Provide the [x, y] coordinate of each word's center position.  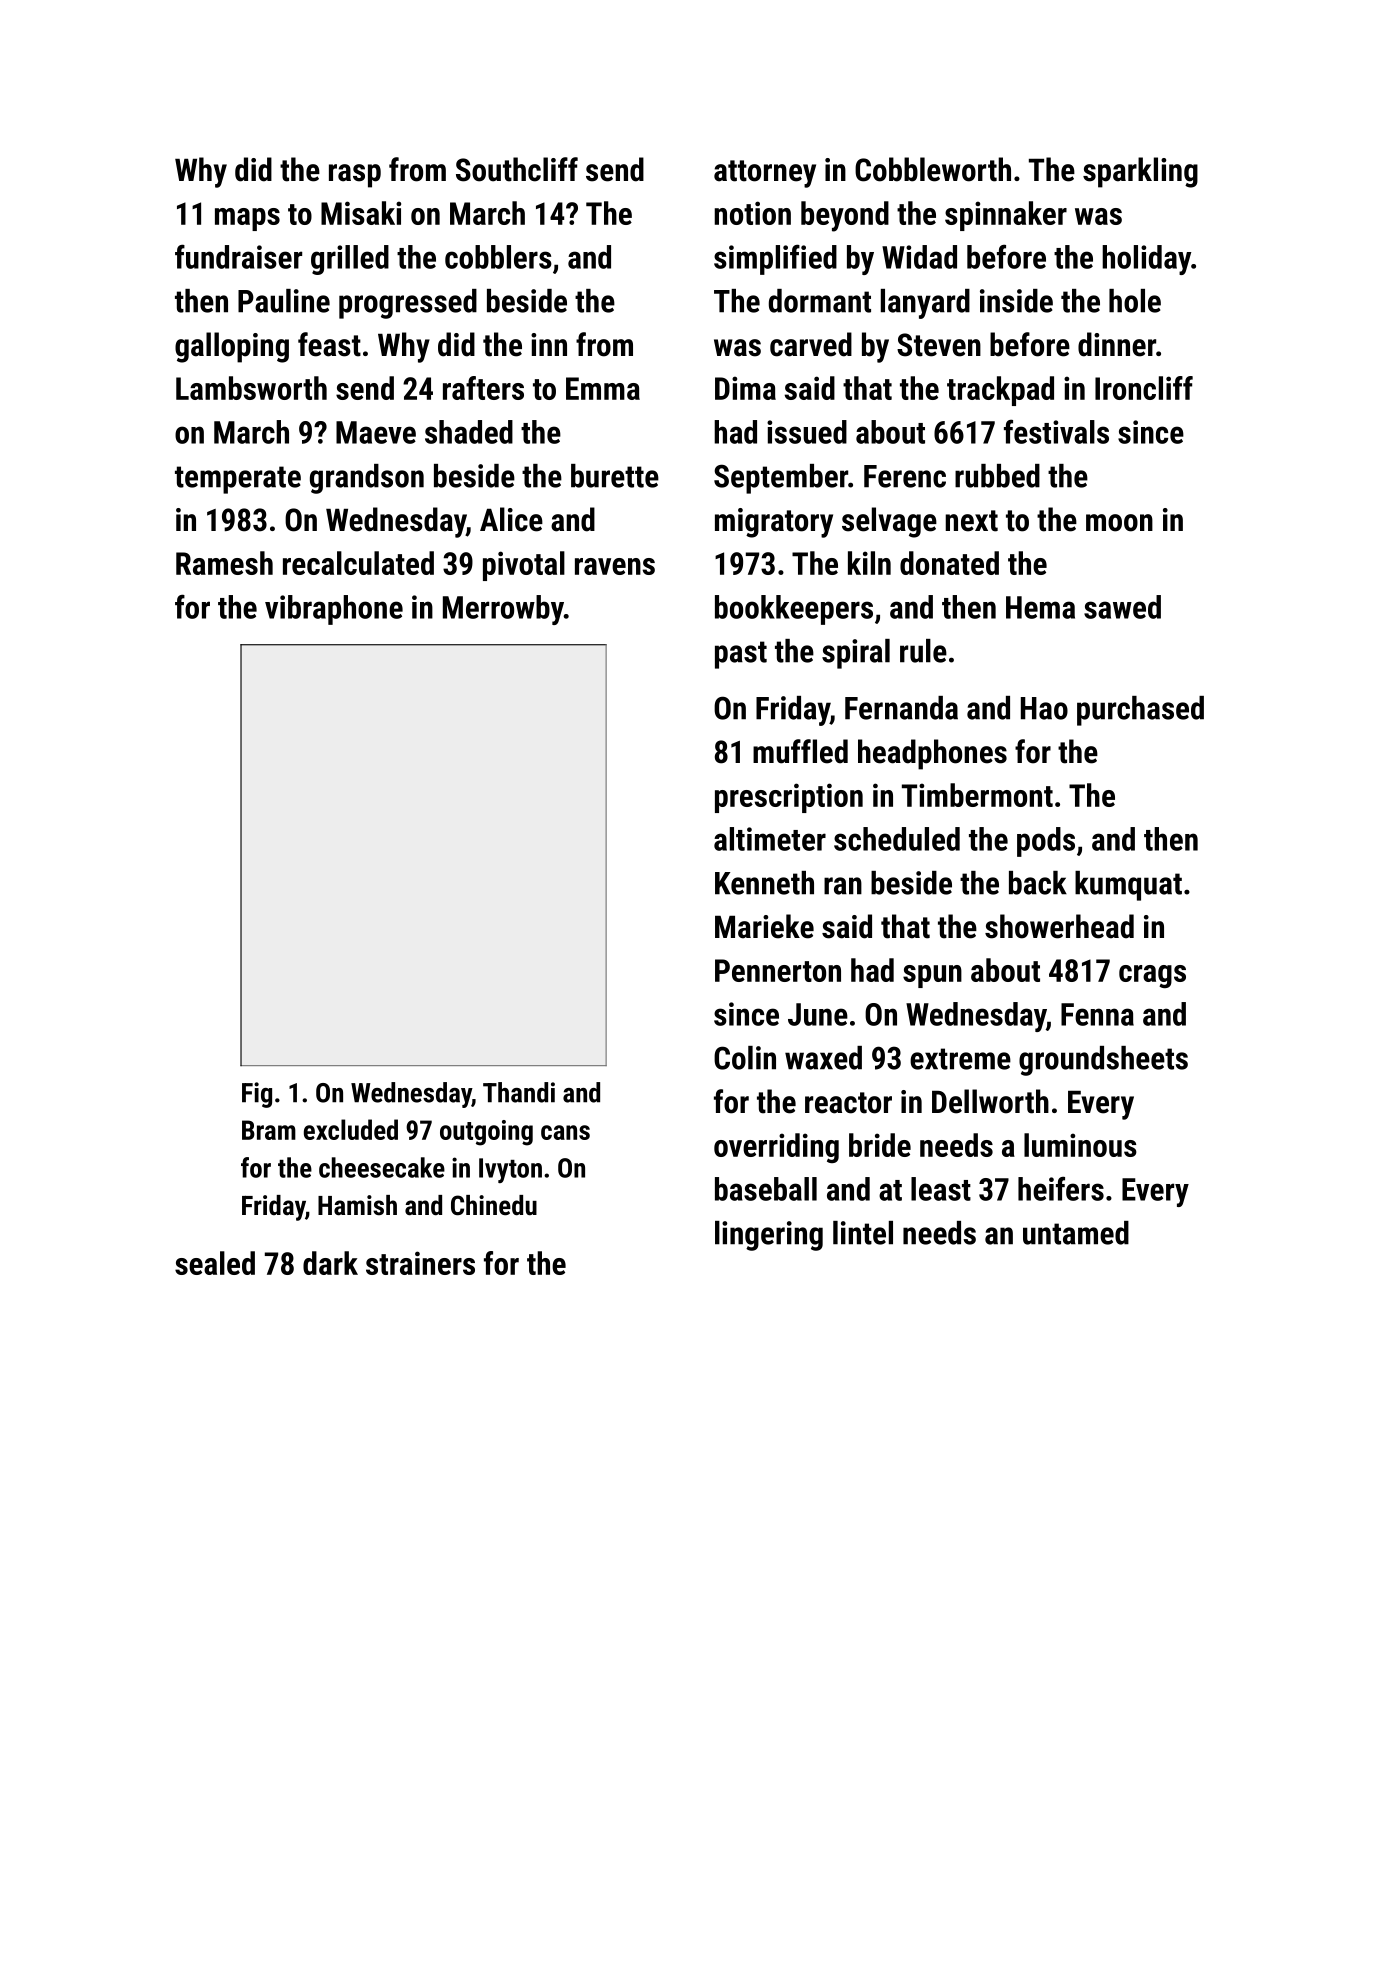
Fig [257, 1095]
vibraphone [334, 610]
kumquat [1128, 886]
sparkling [1140, 172]
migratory [774, 523]
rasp [355, 176]
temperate [238, 480]
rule [923, 651]
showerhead [1059, 926]
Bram [269, 1130]
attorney [765, 174]
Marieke [764, 926]
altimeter [770, 839]
